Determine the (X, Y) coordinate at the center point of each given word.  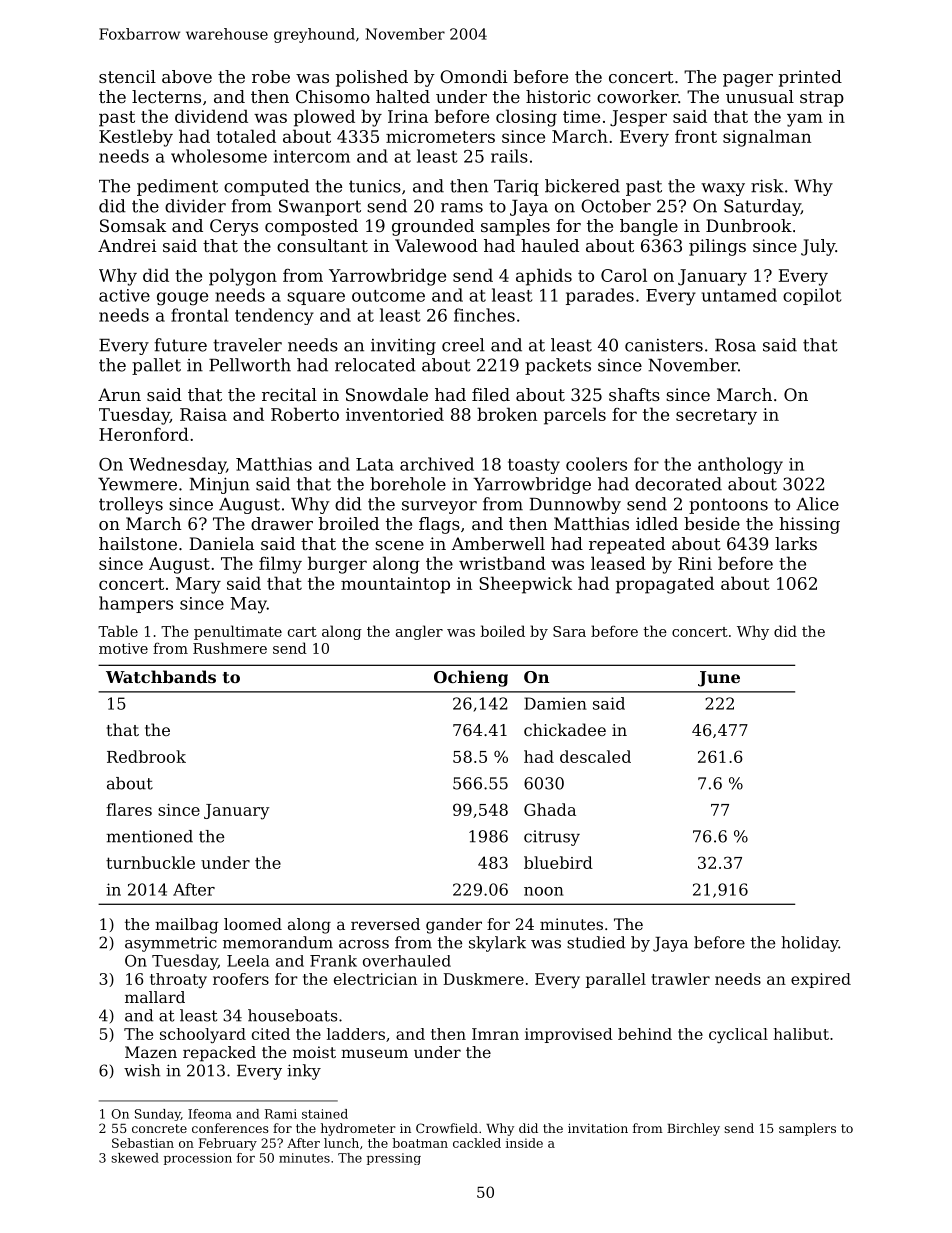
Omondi (474, 76)
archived (437, 464)
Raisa (203, 414)
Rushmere (230, 648)
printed (810, 78)
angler (419, 632)
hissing (809, 525)
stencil (127, 76)
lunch (341, 1143)
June (719, 679)
